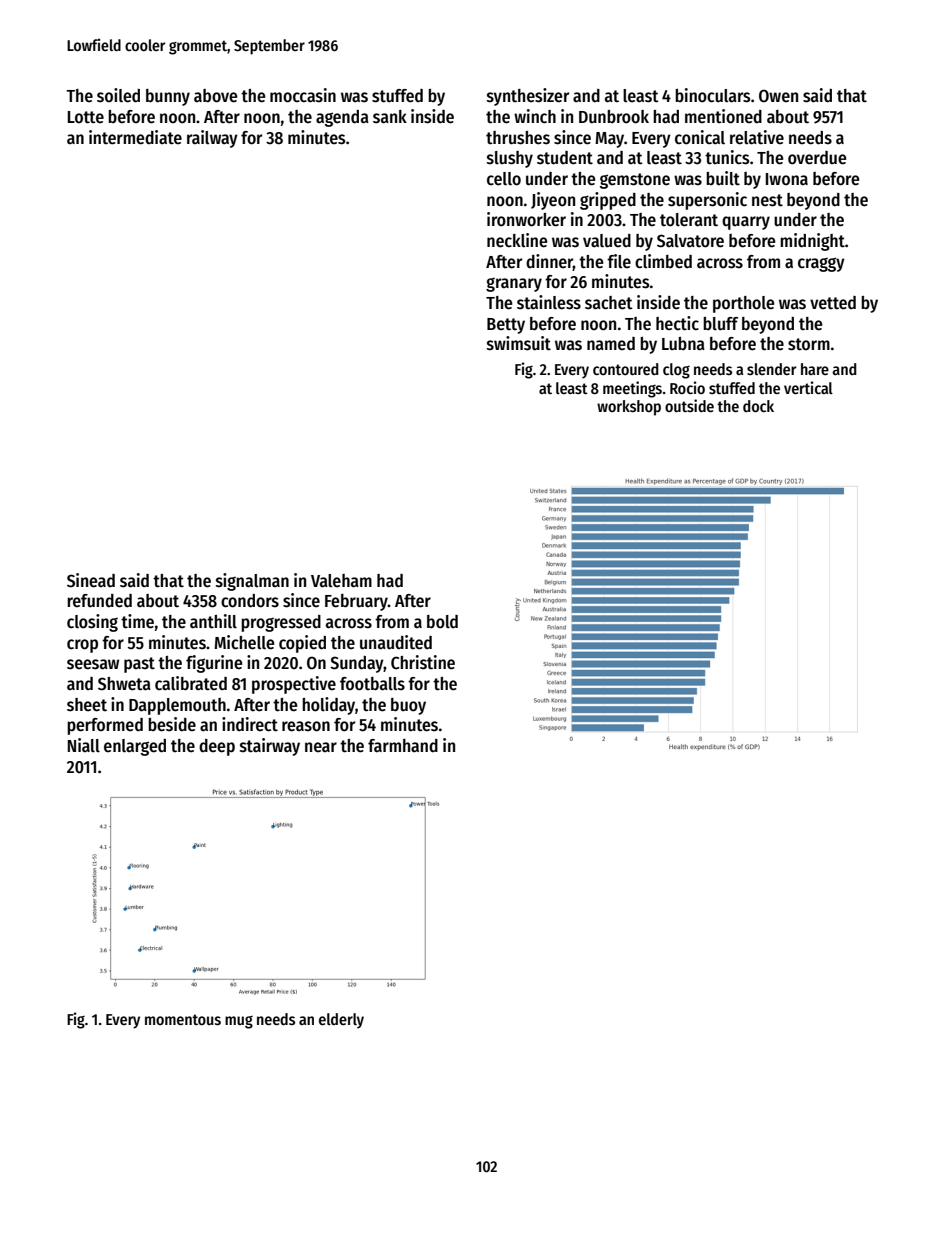 This page has height=1233, width=952. I want to click on dock, so click(758, 406).
